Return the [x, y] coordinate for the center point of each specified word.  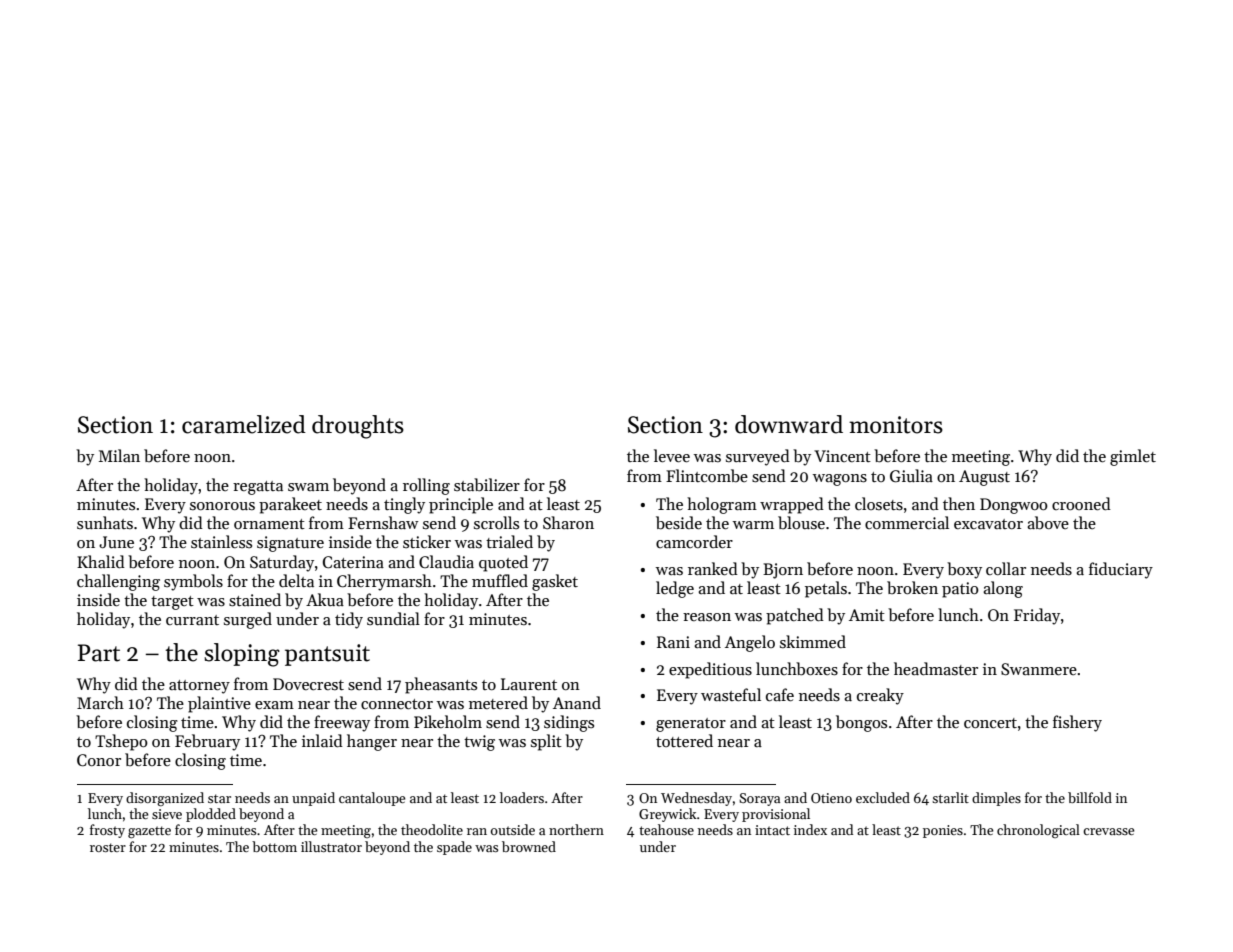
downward [789, 424]
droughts [358, 427]
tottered [684, 740]
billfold [1090, 797]
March [100, 702]
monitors [896, 425]
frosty [107, 831]
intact [772, 830]
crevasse [1108, 831]
